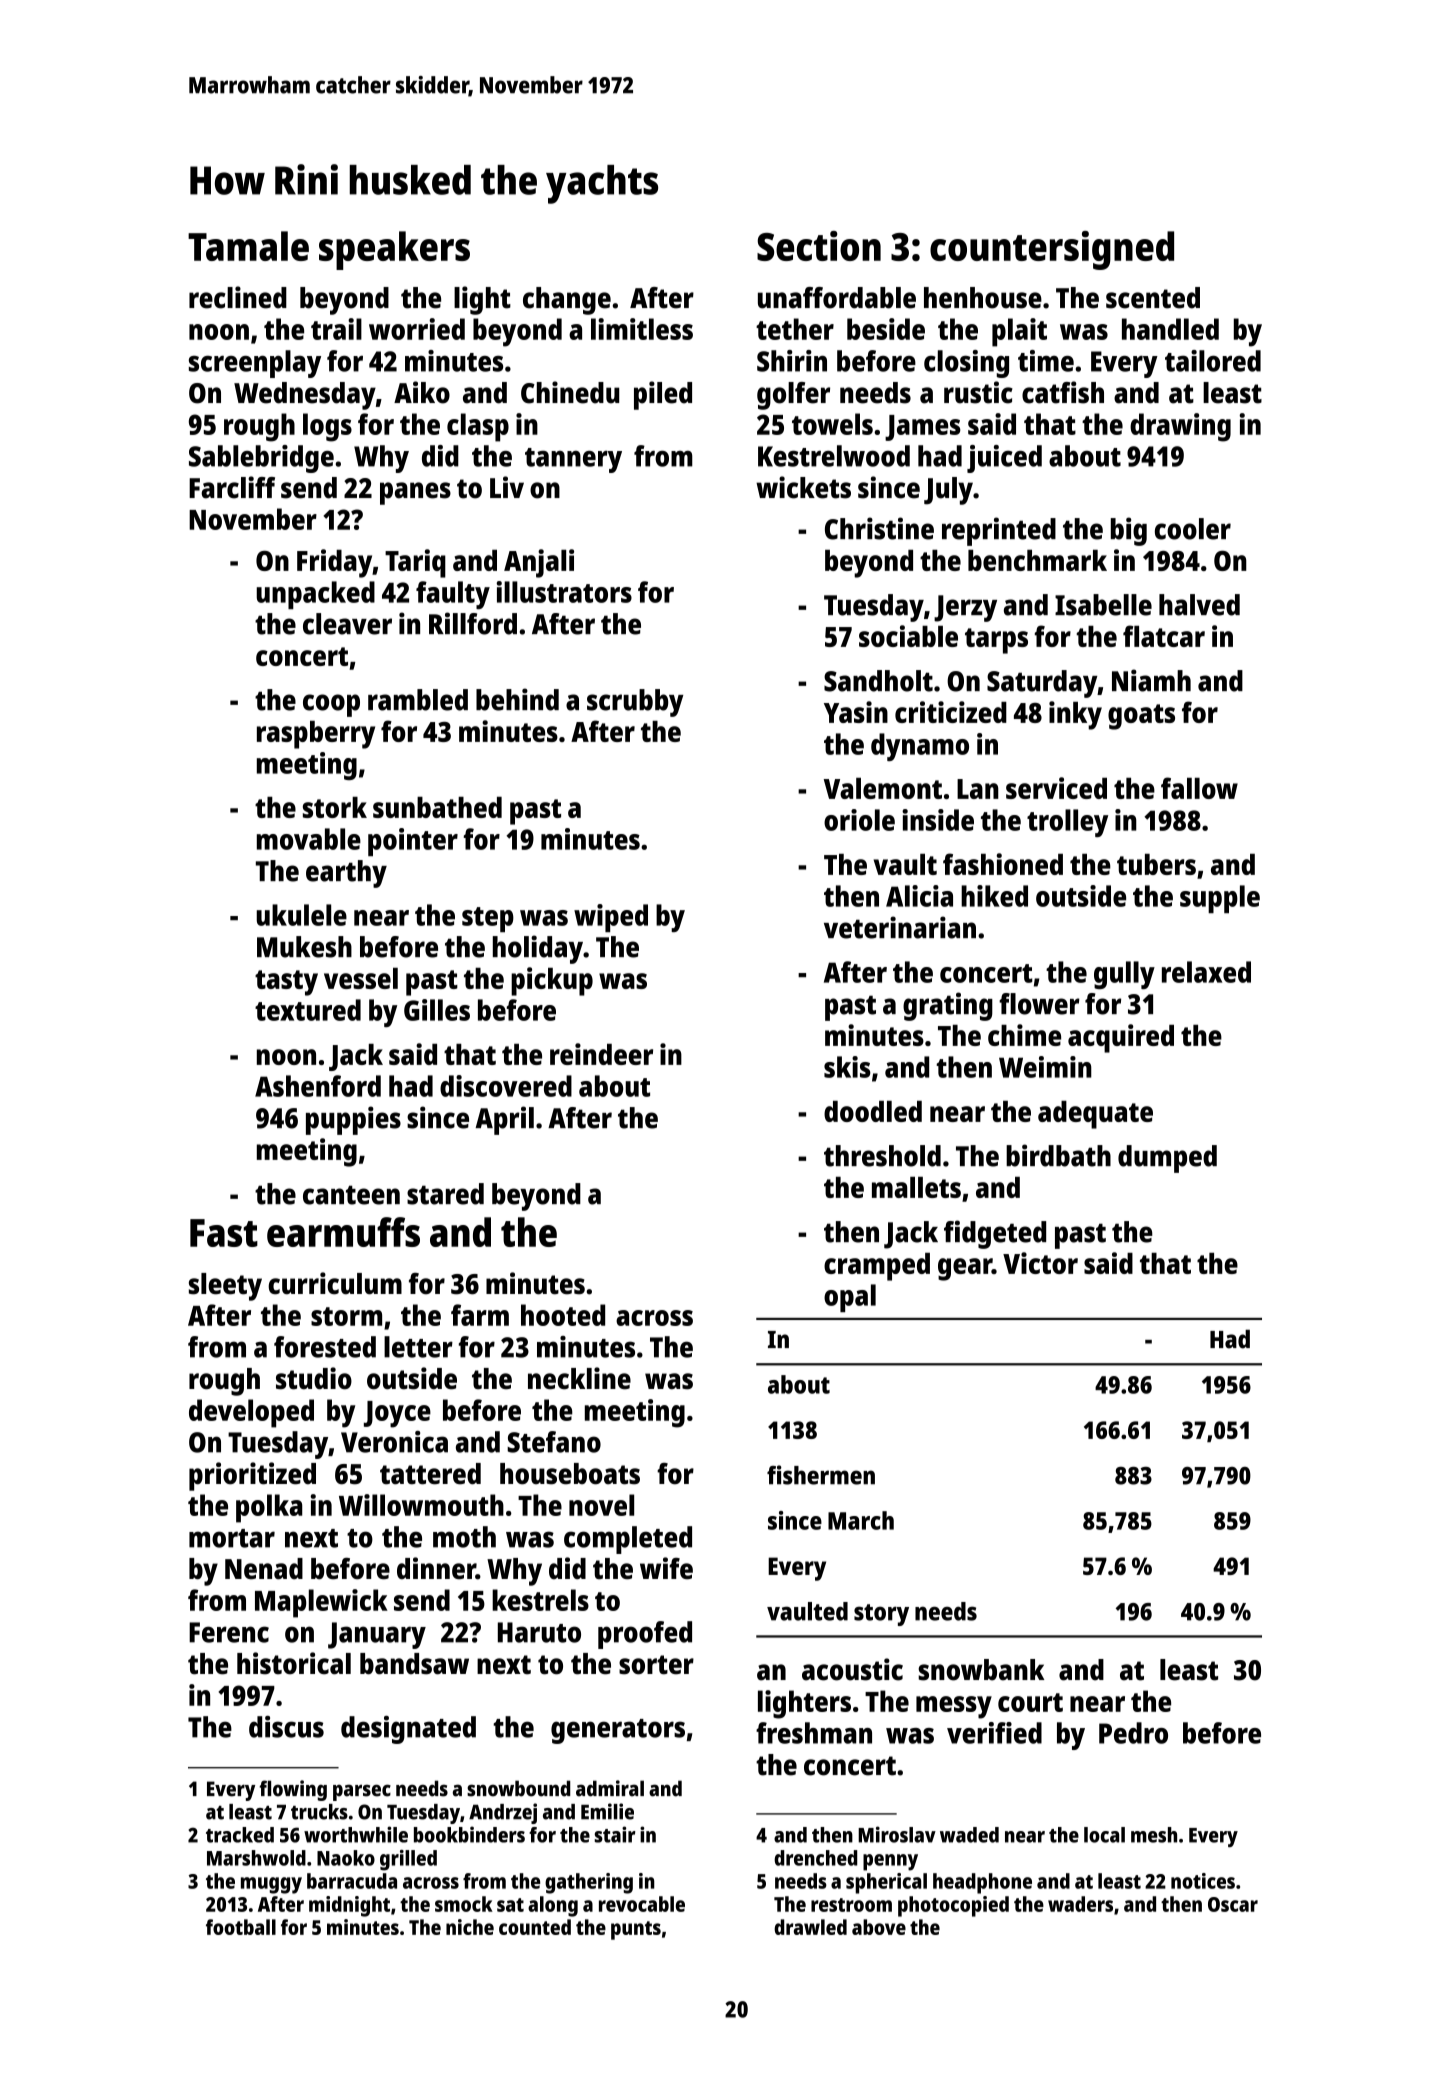 This image has width=1450, height=2100. What do you see at coordinates (252, 1476) in the image?
I see `prioritized` at bounding box center [252, 1476].
